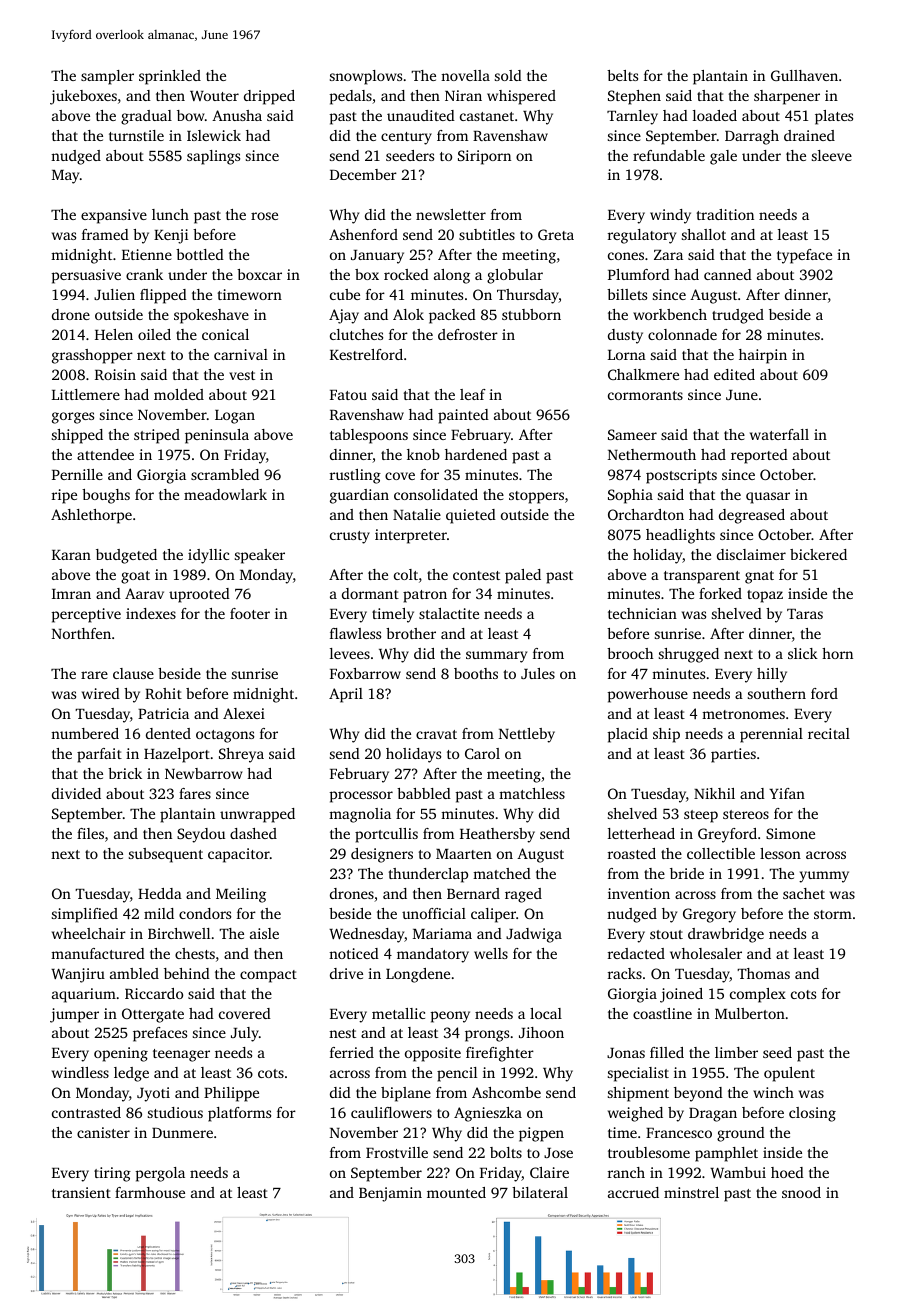 Image resolution: width=908 pixels, height=1316 pixels. Describe the element at coordinates (456, 1192) in the screenshot. I see `mounted` at that location.
